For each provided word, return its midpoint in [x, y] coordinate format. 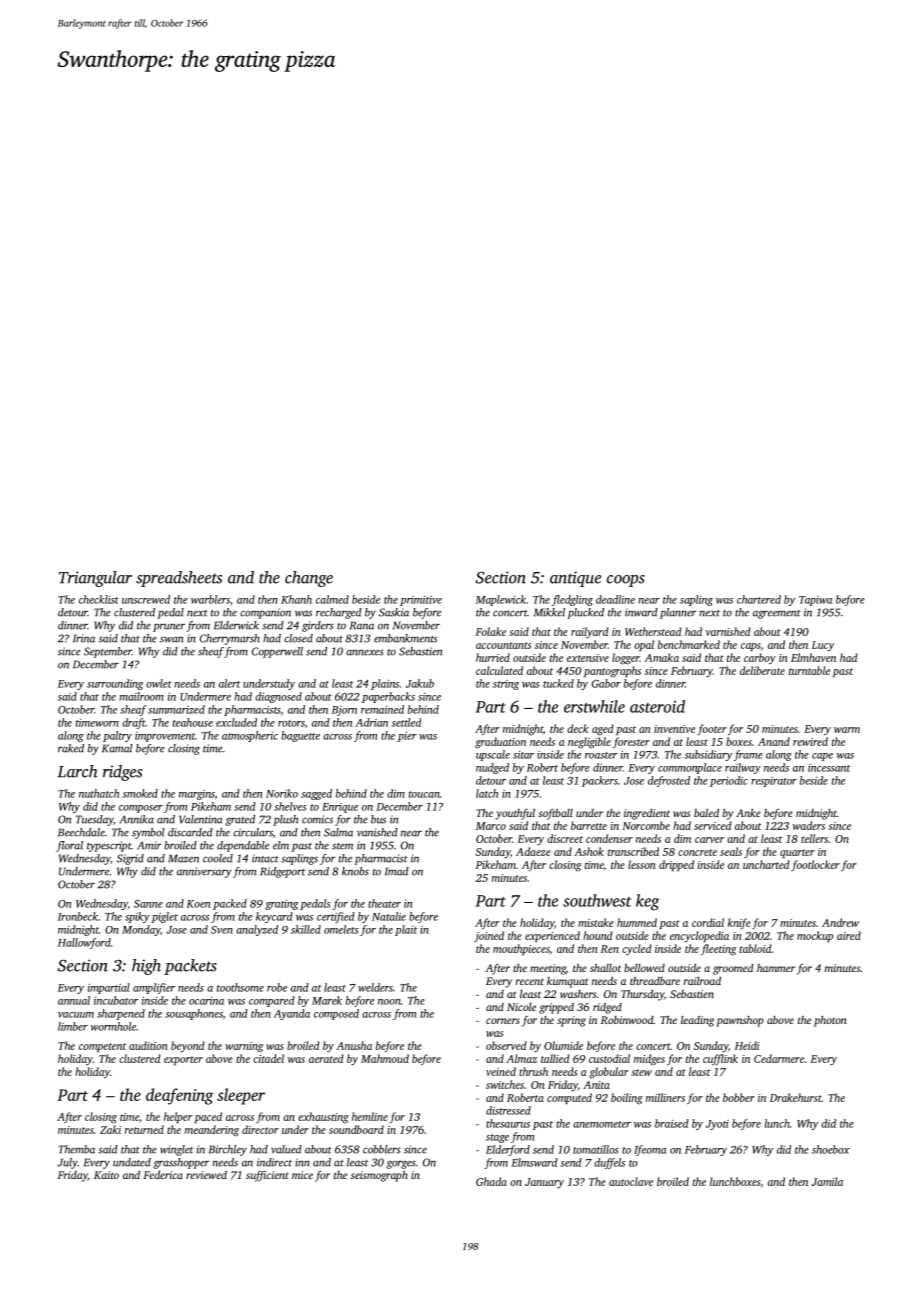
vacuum [76, 1015]
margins [197, 795]
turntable [809, 670]
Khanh [296, 599]
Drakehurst [796, 1097]
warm [847, 730]
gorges [401, 1164]
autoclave [631, 1181]
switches [505, 1084]
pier [407, 737]
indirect [274, 1162]
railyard [590, 632]
